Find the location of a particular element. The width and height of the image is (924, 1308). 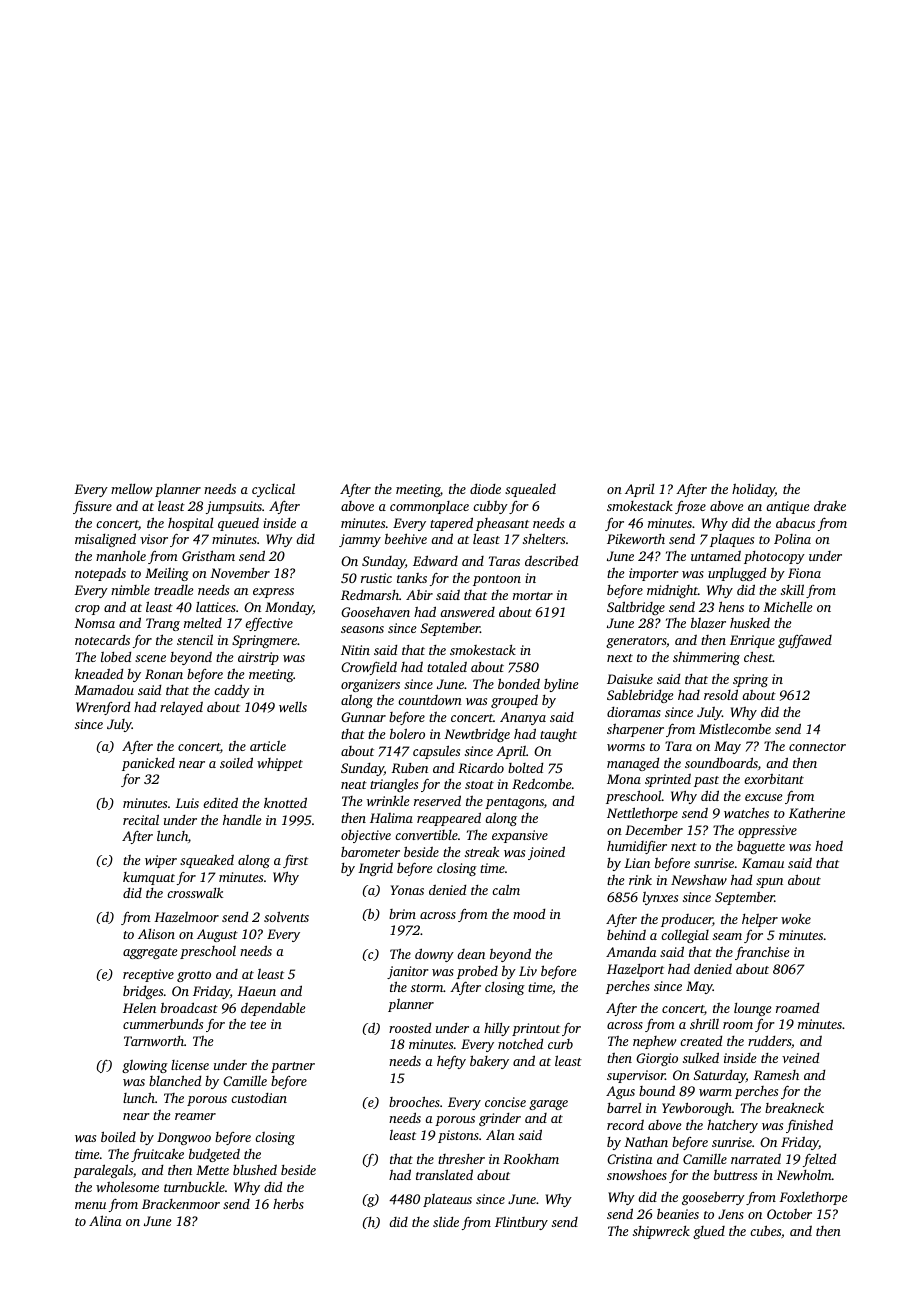

connector is located at coordinates (817, 747).
